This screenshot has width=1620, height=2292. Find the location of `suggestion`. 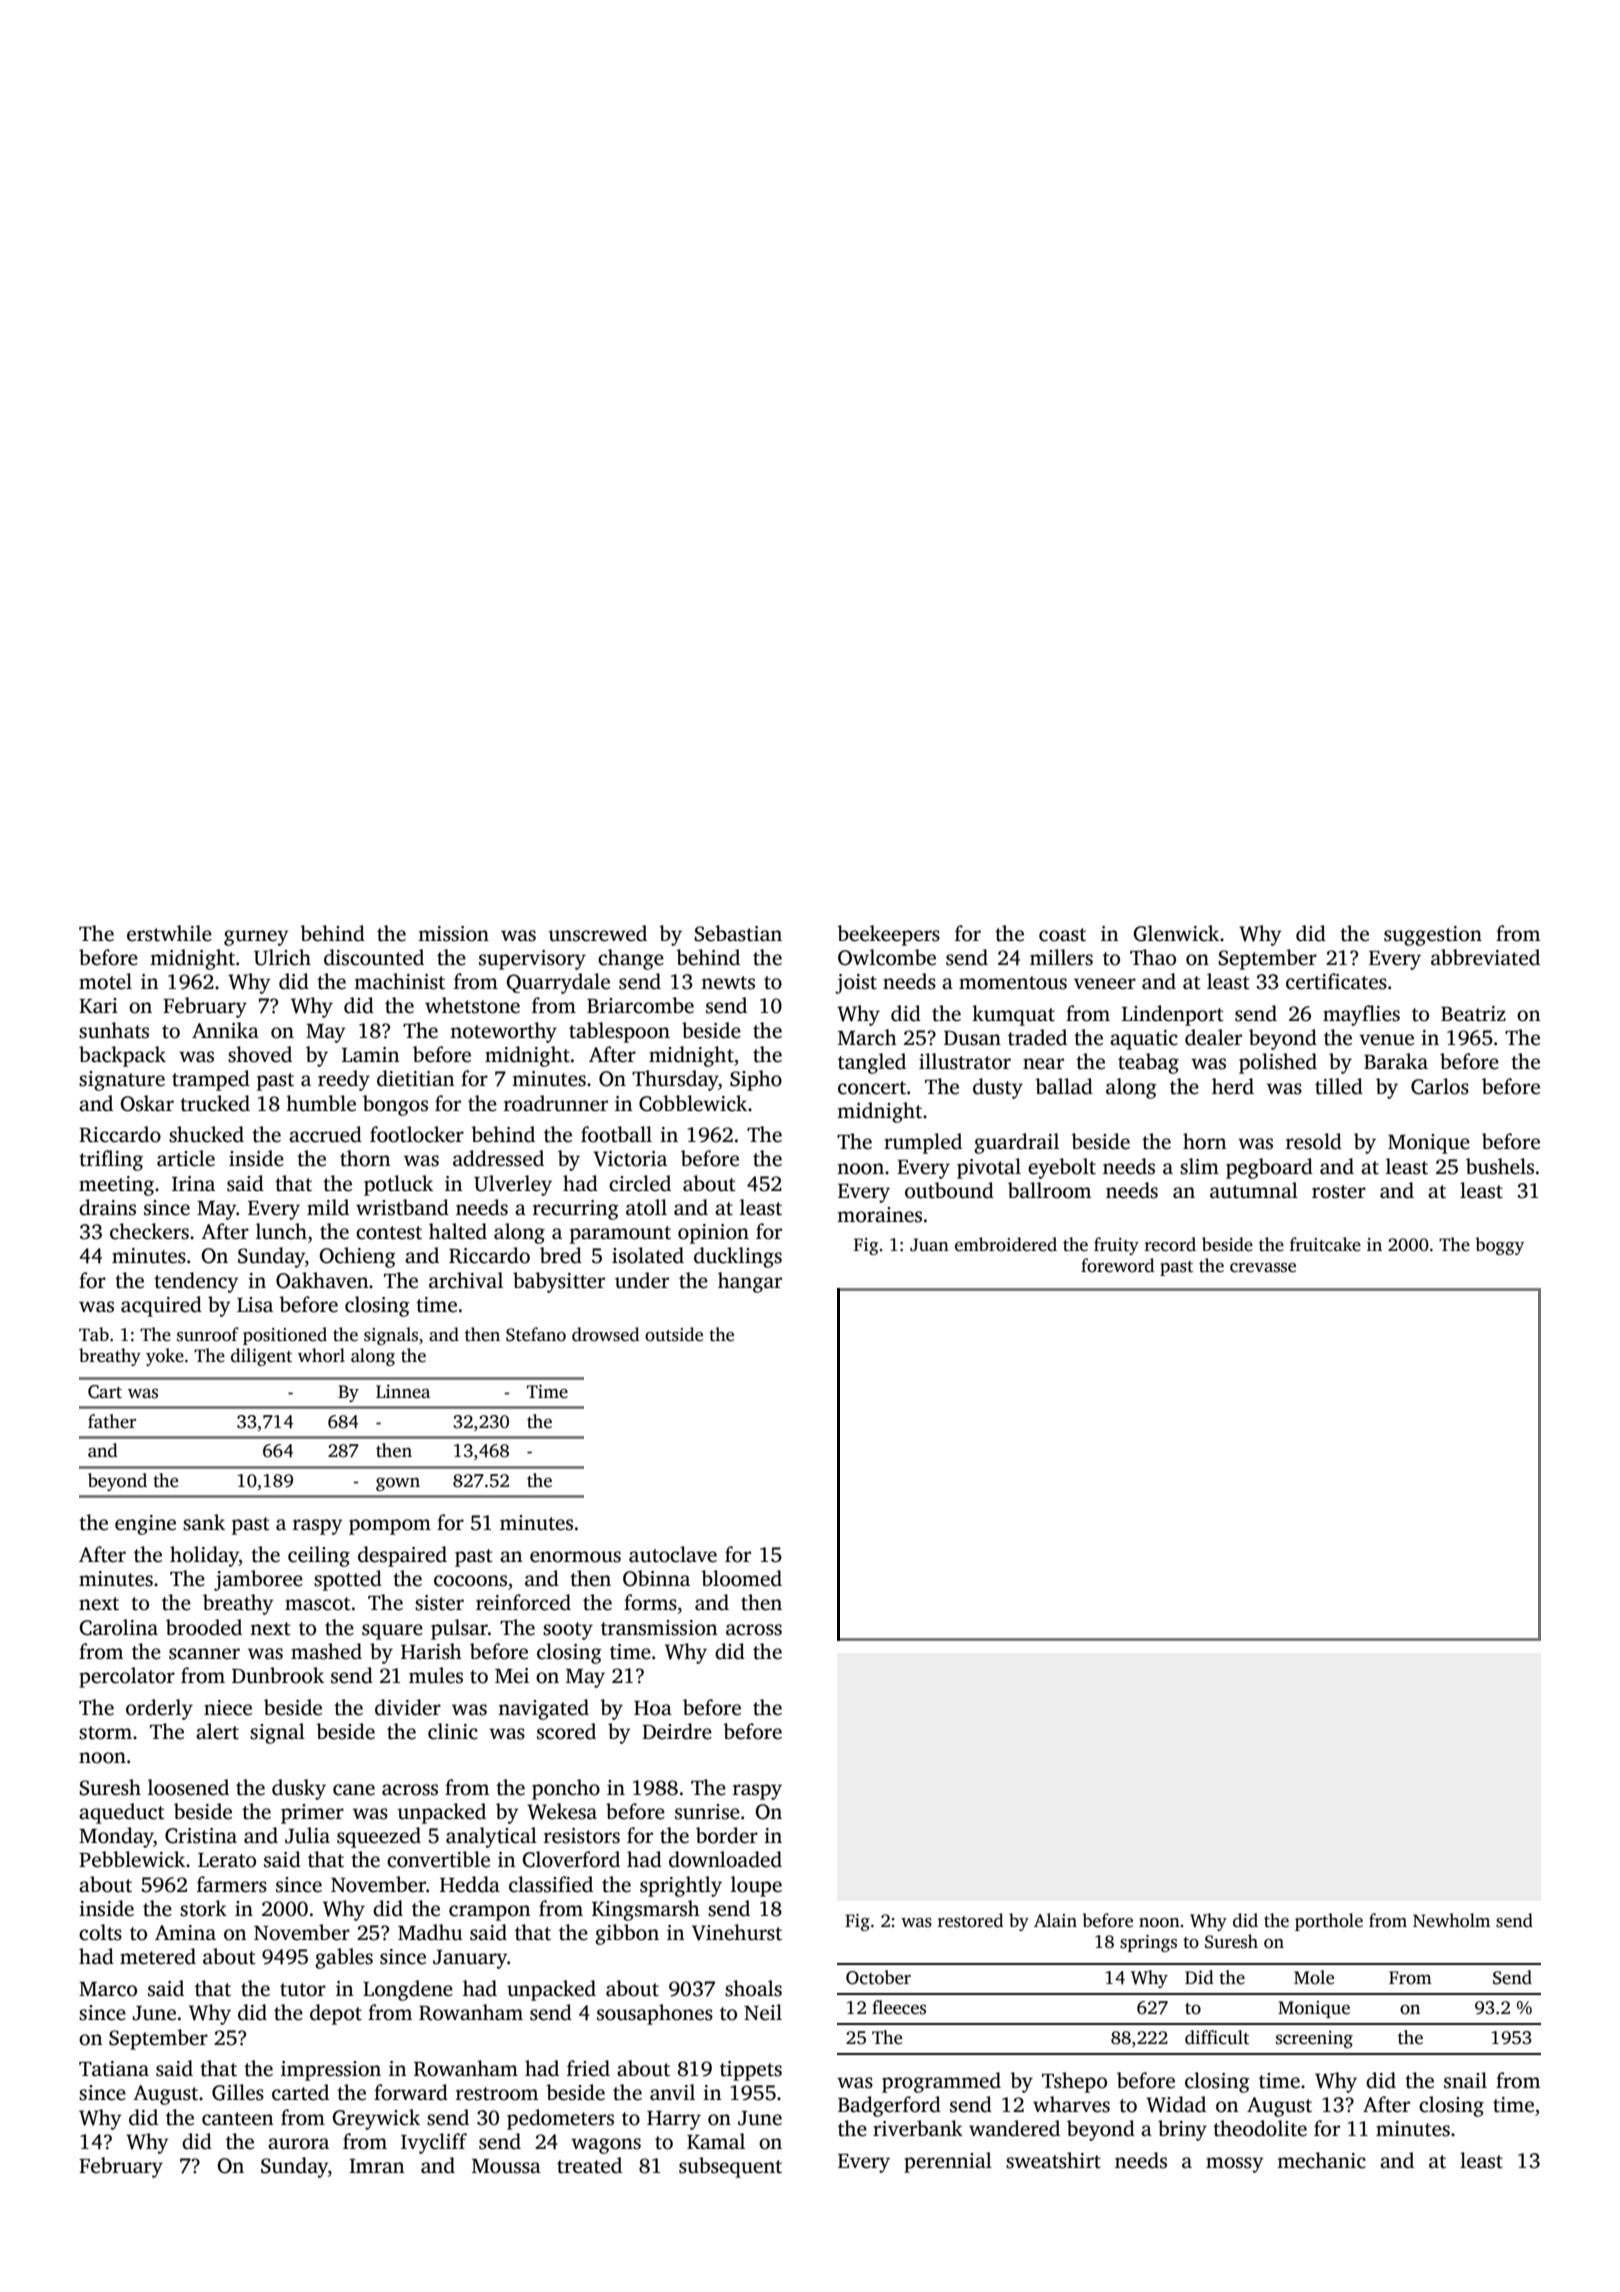

suggestion is located at coordinates (1433, 936).
